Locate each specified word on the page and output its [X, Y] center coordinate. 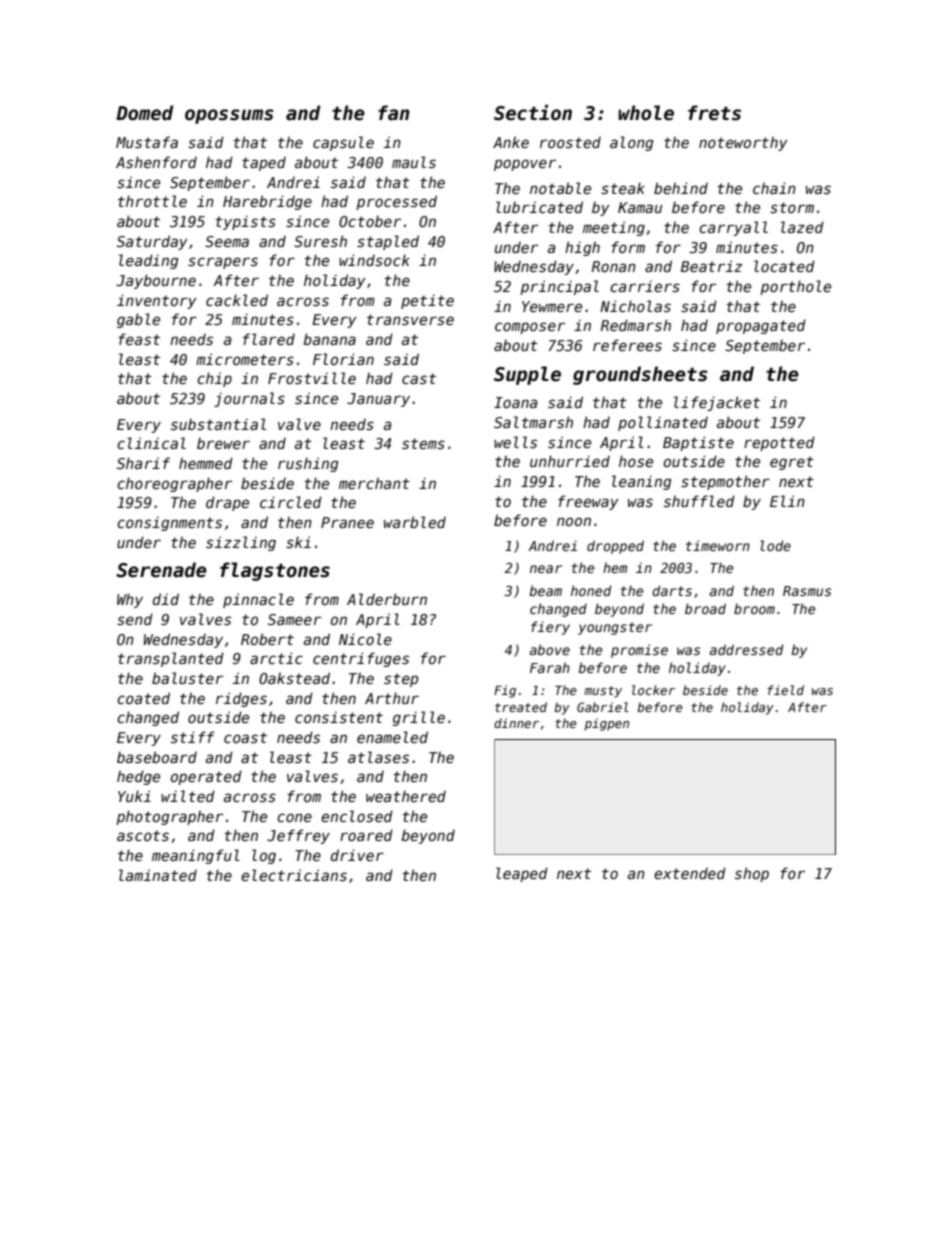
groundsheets [640, 375]
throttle [152, 201]
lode [775, 545]
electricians [294, 875]
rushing [308, 464]
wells [515, 442]
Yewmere [552, 306]
